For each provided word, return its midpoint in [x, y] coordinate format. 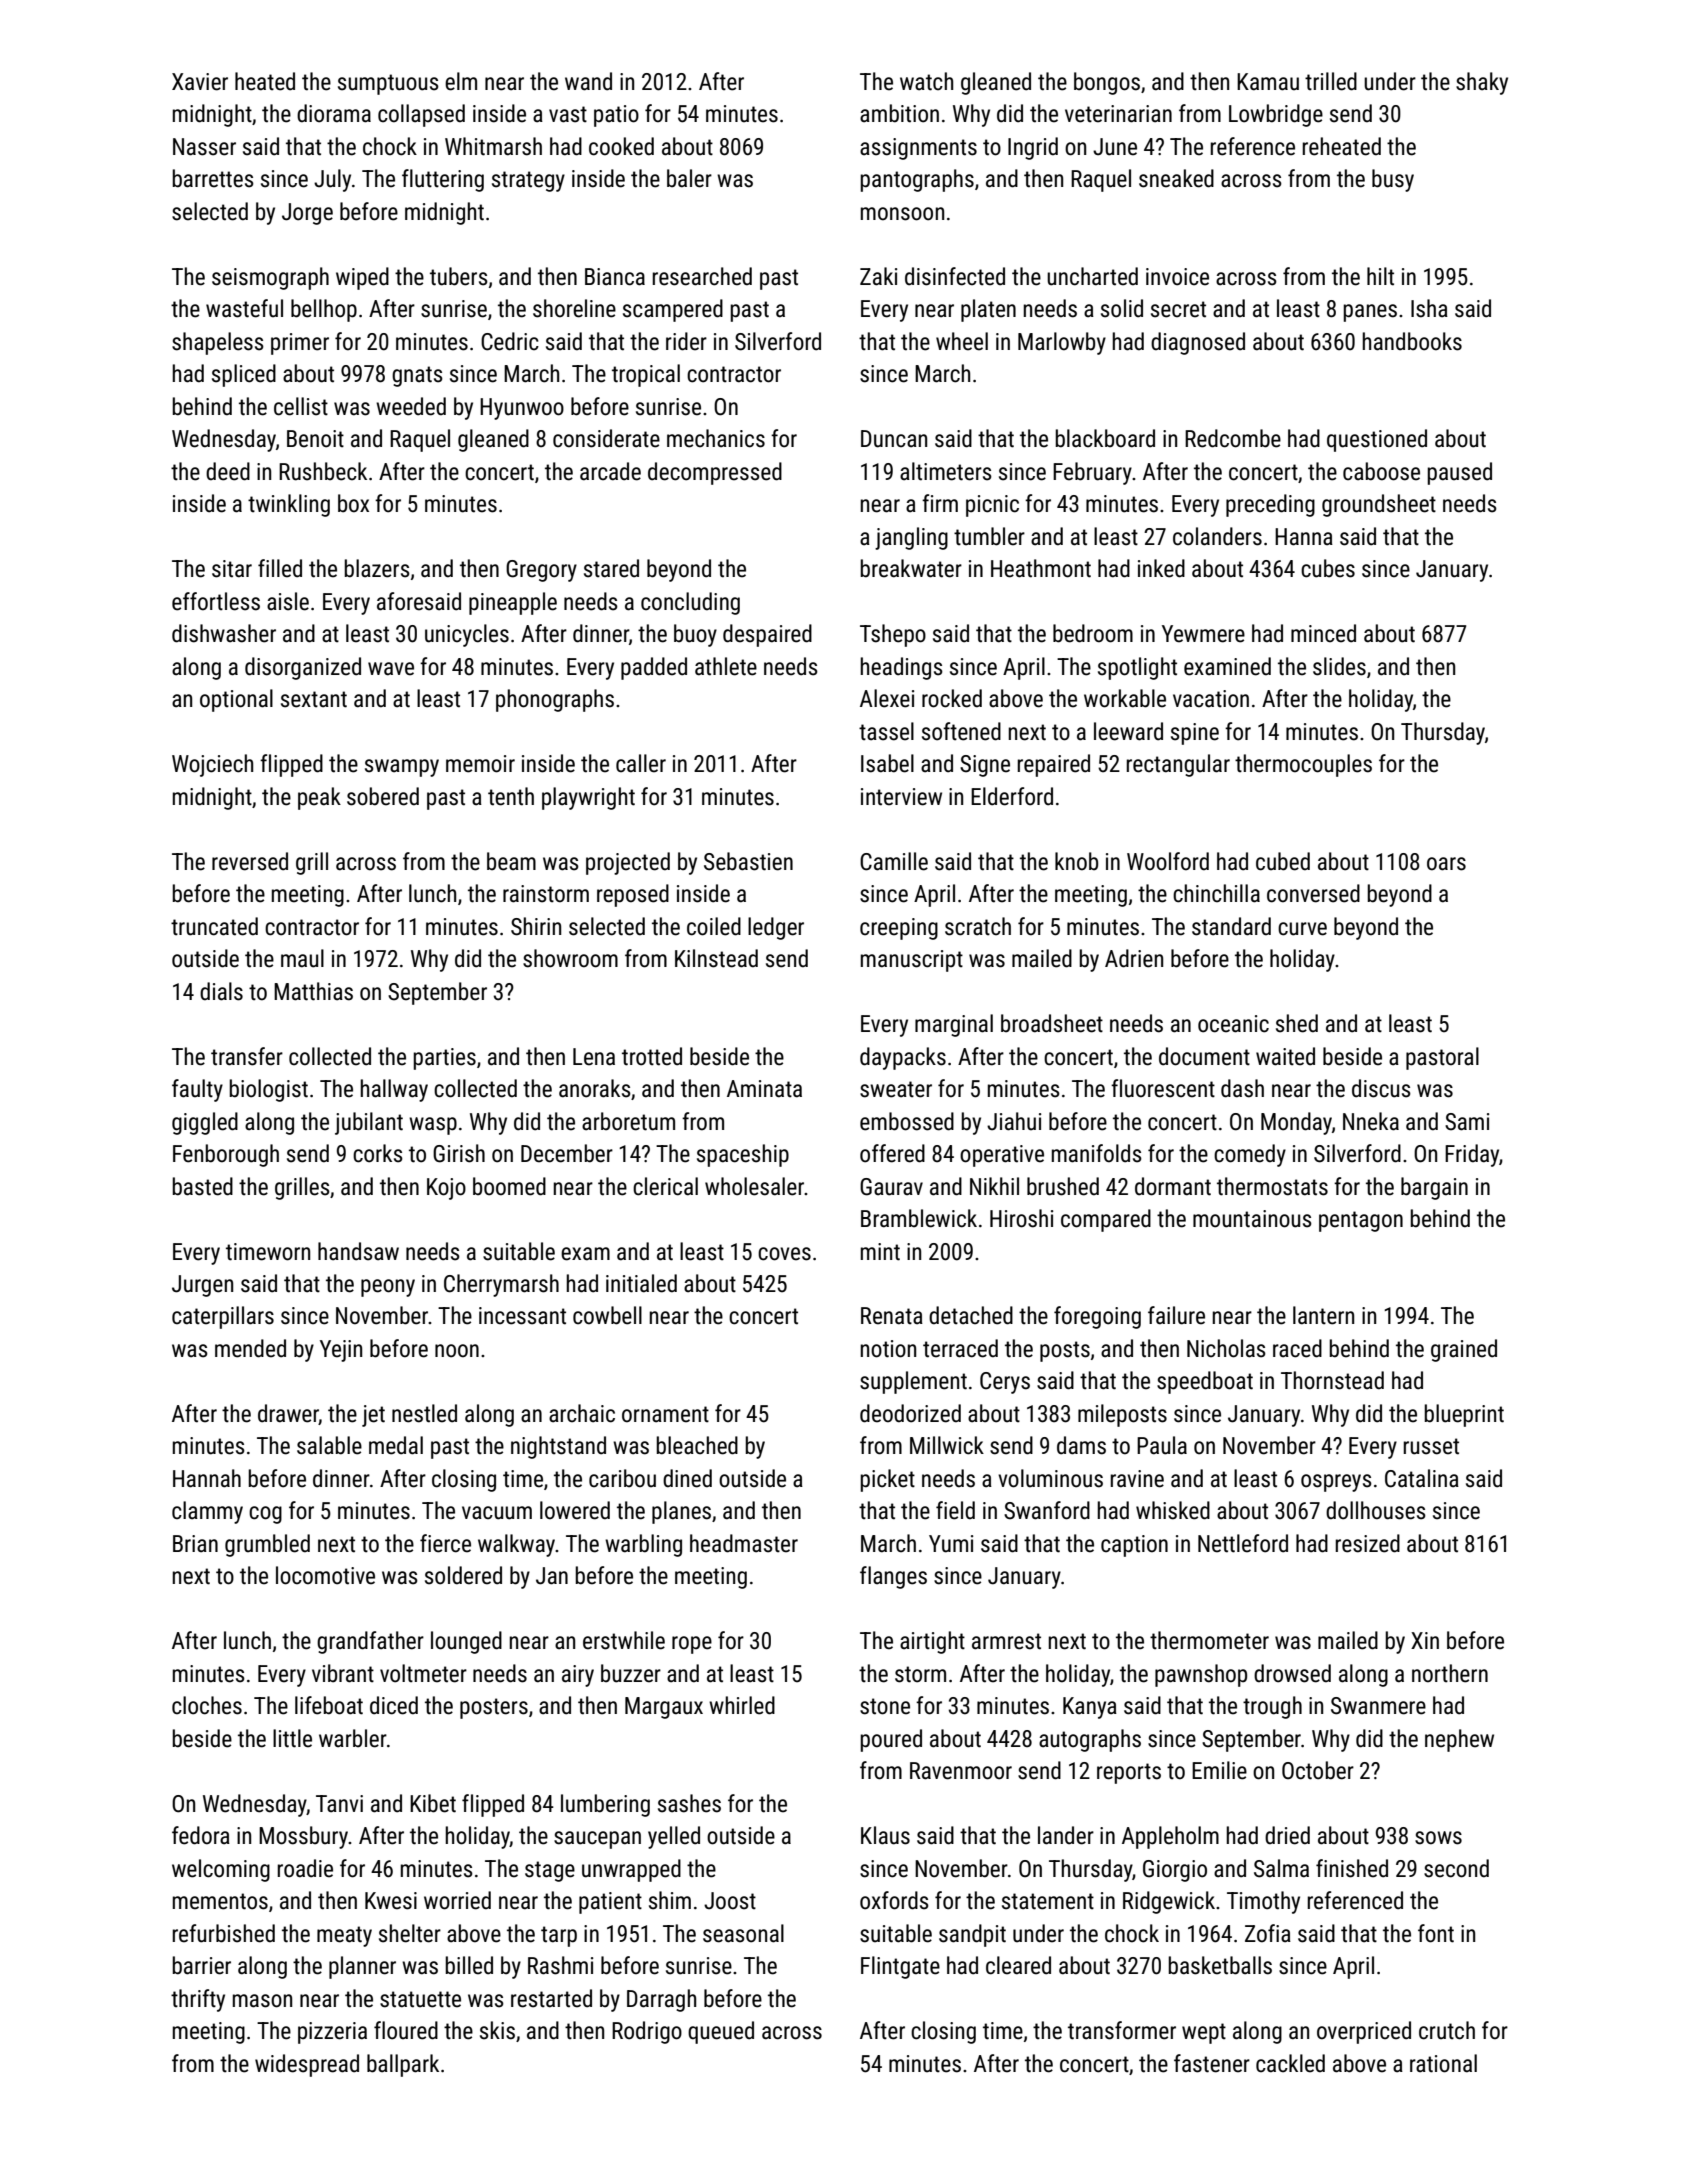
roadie [305, 1868]
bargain [1434, 1188]
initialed [641, 1283]
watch [926, 81]
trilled [1331, 81]
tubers [459, 276]
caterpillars [223, 1317]
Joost [730, 1901]
